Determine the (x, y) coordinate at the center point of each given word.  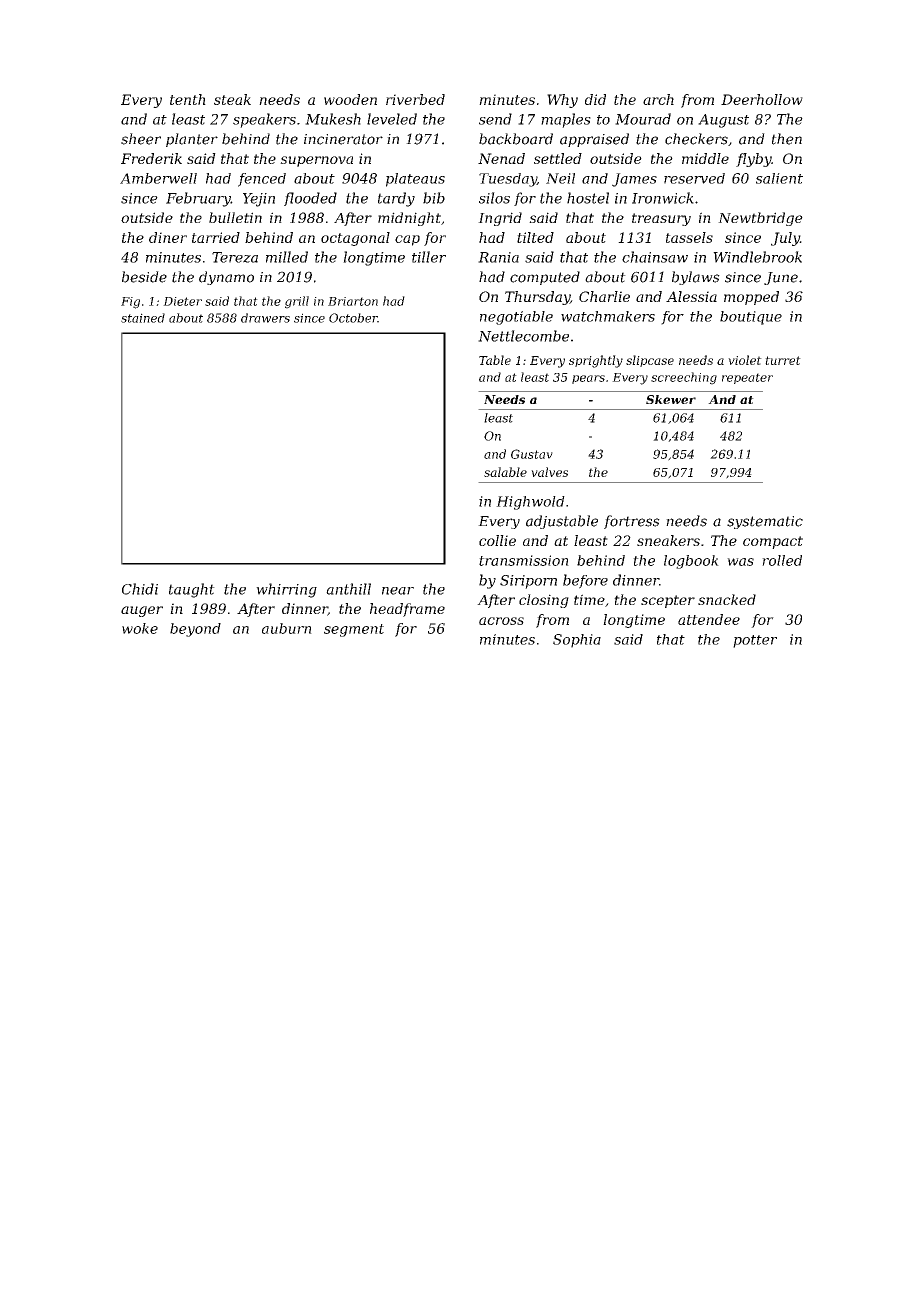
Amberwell (158, 178)
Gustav (532, 454)
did (595, 99)
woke (140, 628)
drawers (265, 318)
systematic (765, 522)
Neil (560, 178)
